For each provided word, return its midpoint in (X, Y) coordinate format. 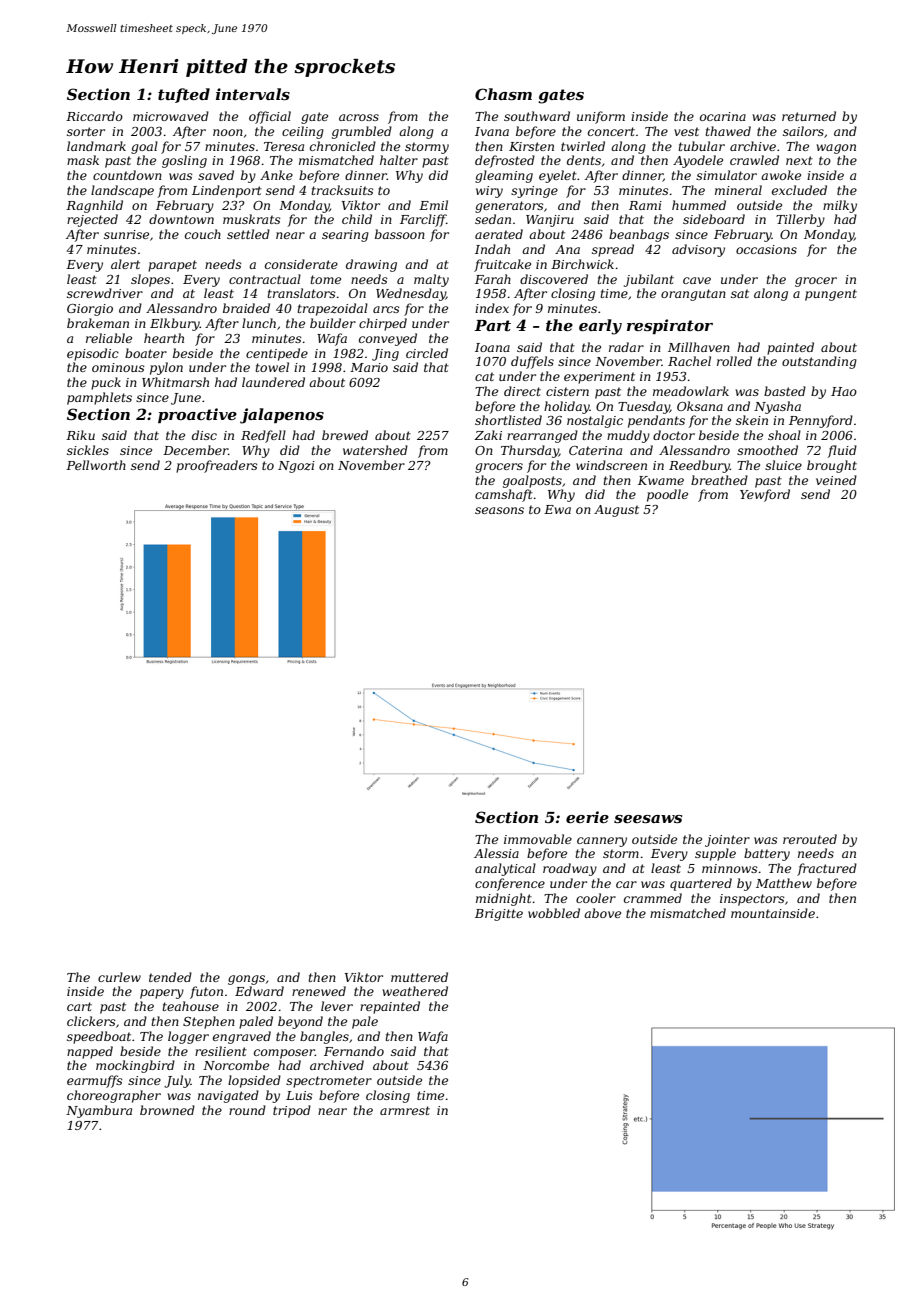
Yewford (765, 495)
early (600, 327)
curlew (119, 977)
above (602, 913)
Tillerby (800, 220)
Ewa (557, 509)
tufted (184, 95)
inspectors (752, 900)
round (247, 1110)
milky (840, 206)
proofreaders (217, 466)
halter (399, 160)
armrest (405, 1110)
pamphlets (99, 398)
